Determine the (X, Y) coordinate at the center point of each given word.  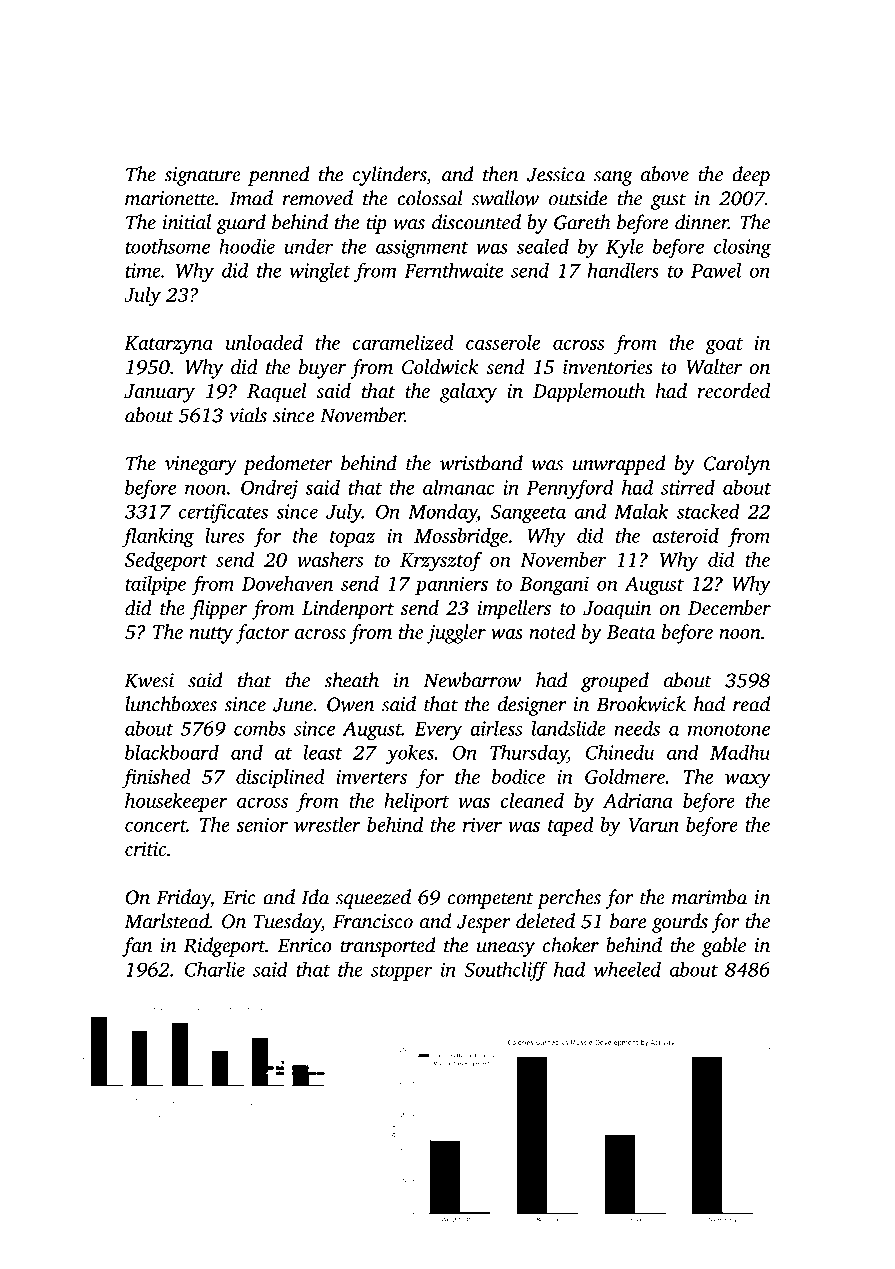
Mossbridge (461, 538)
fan (137, 947)
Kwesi (149, 680)
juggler (456, 634)
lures (224, 535)
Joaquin (617, 610)
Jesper (483, 923)
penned (279, 176)
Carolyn (737, 465)
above (665, 174)
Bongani (554, 586)
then (501, 174)
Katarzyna (168, 345)
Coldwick (440, 367)
